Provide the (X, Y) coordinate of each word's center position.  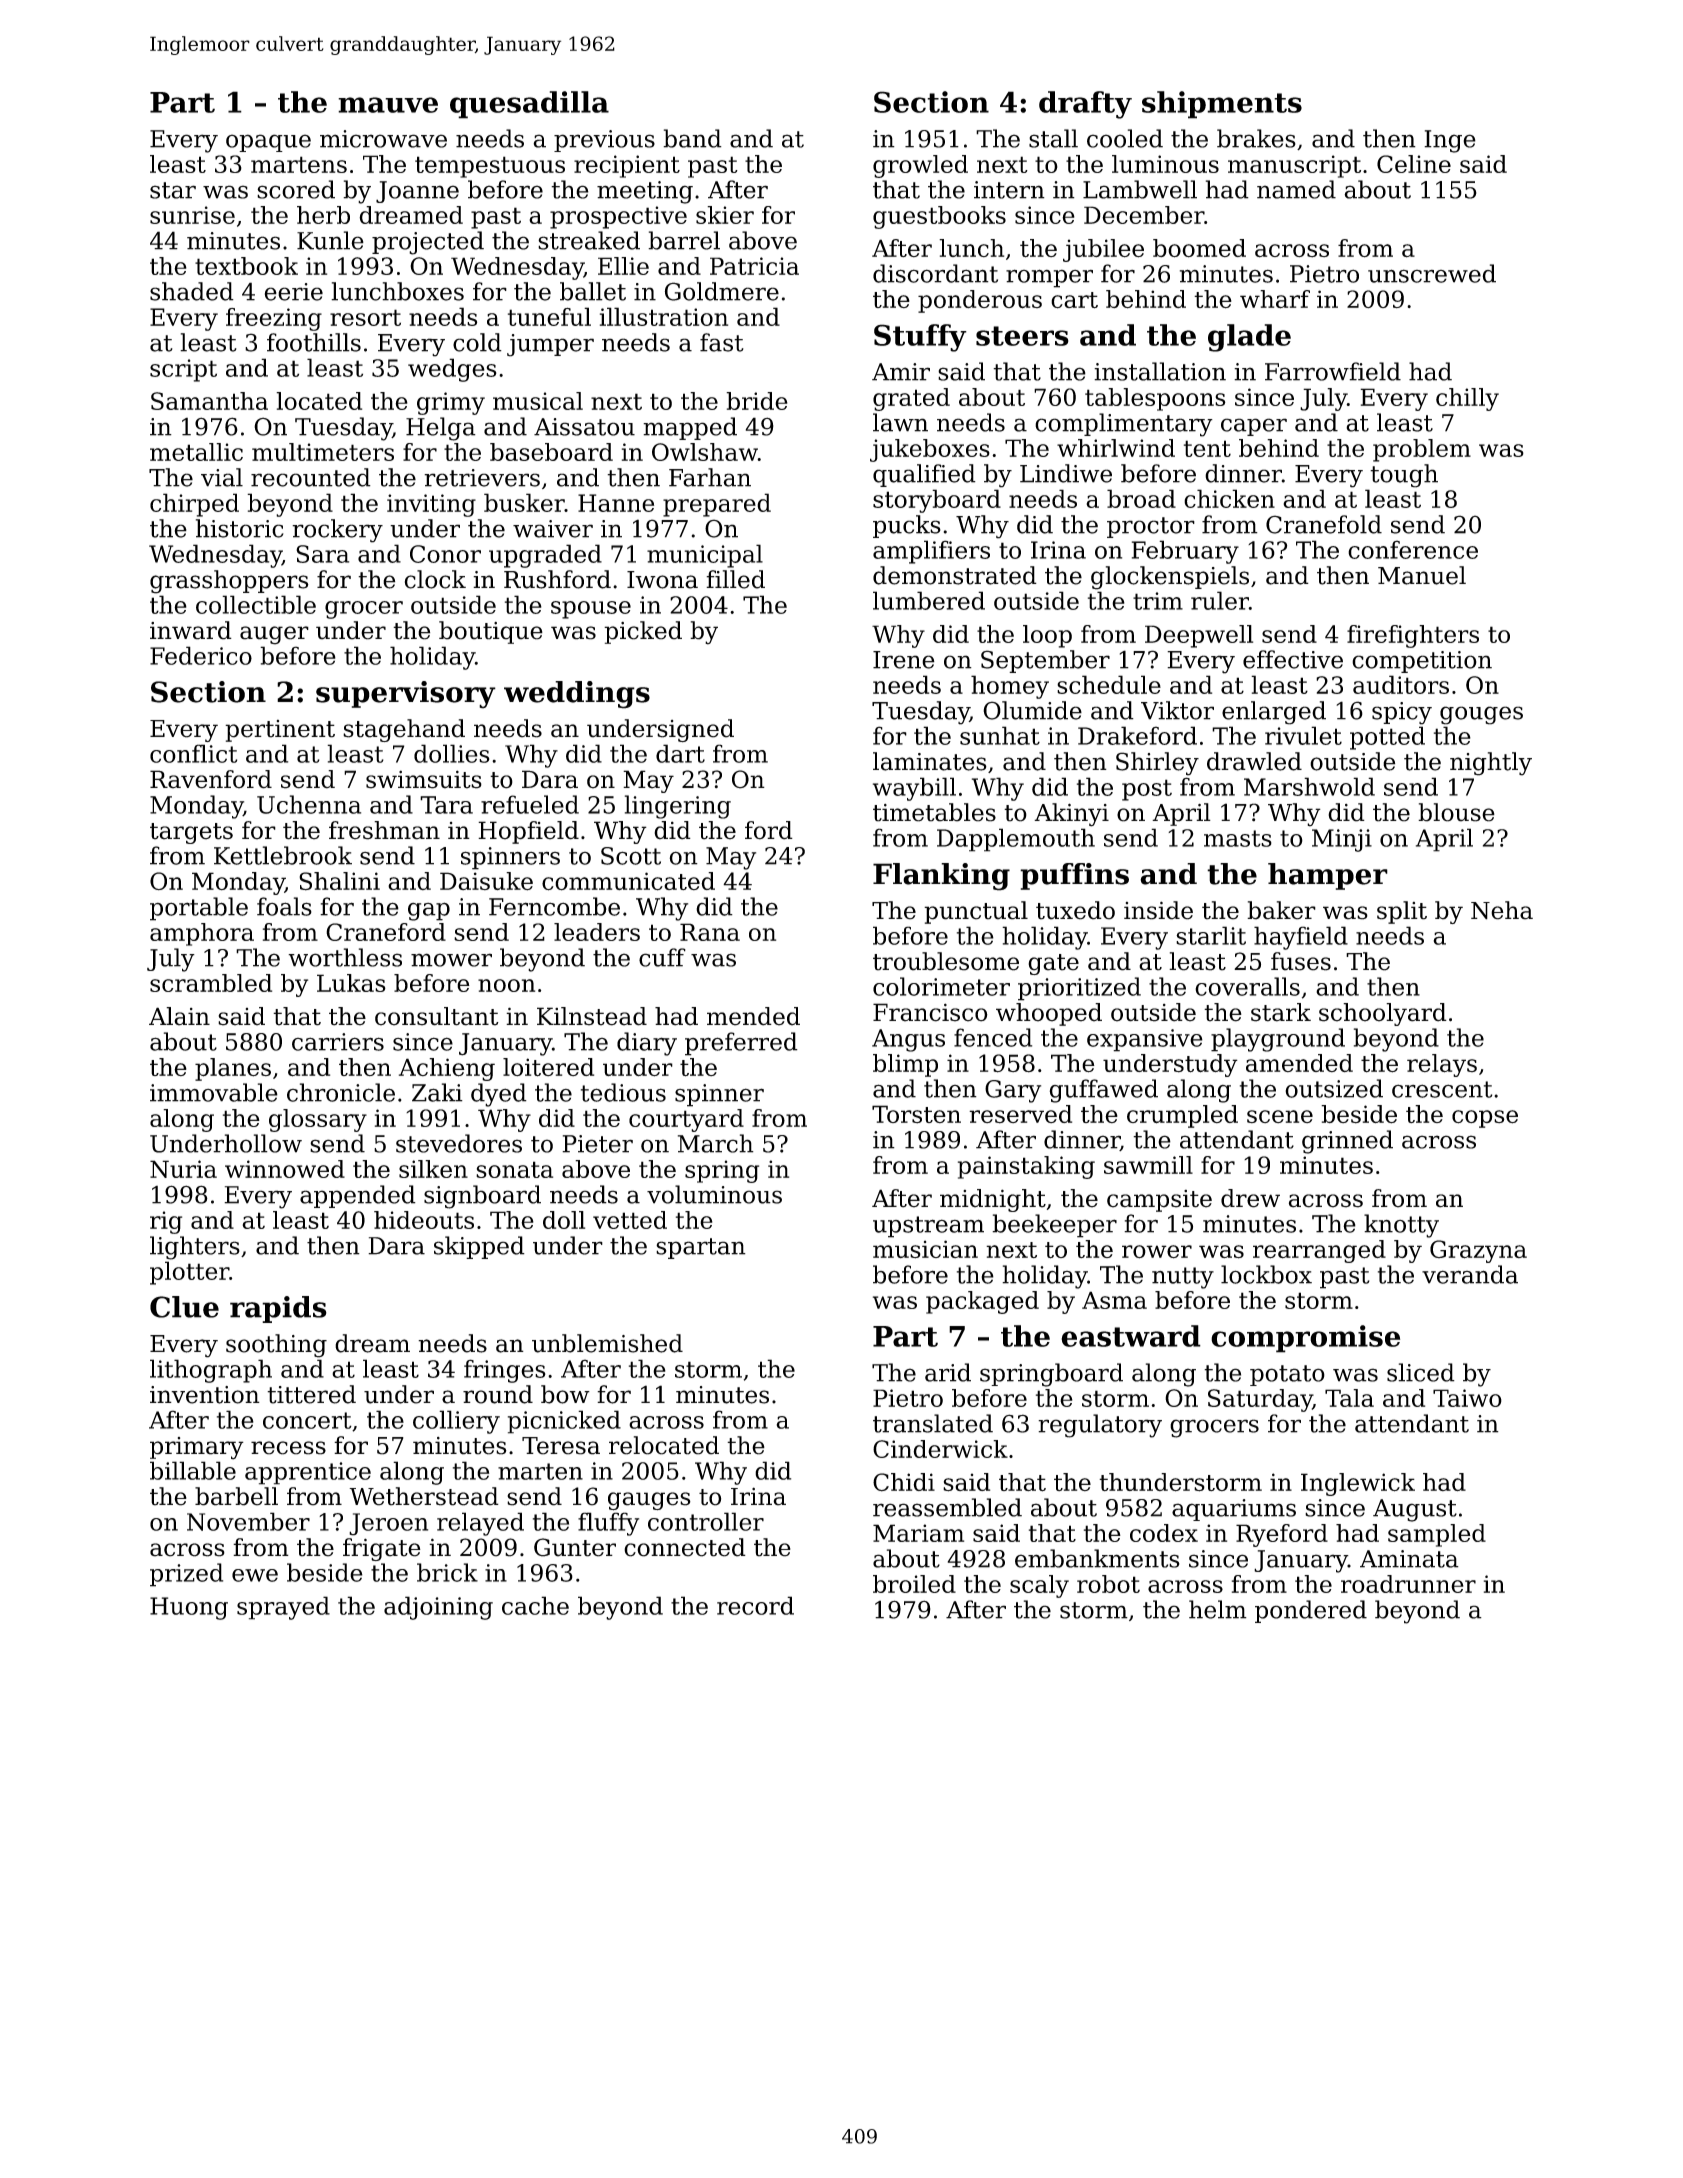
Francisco (930, 1012)
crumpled (1182, 1116)
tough (1404, 476)
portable (199, 909)
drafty (1085, 105)
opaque (268, 143)
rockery (337, 531)
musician (925, 1249)
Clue (184, 1307)
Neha (1502, 910)
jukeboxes (930, 450)
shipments (1222, 105)
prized (186, 1575)
